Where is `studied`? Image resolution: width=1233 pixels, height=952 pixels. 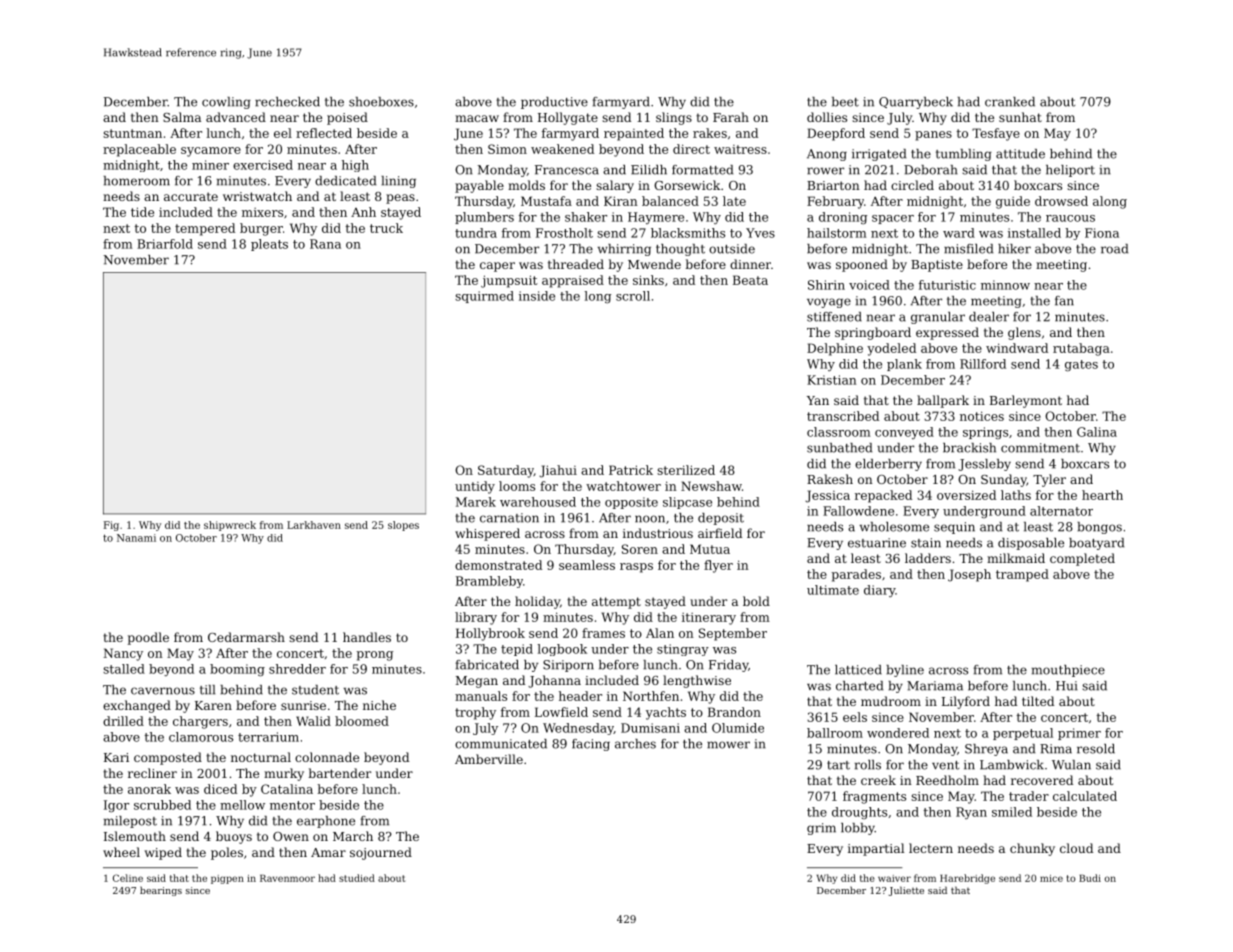
studied is located at coordinates (357, 878).
